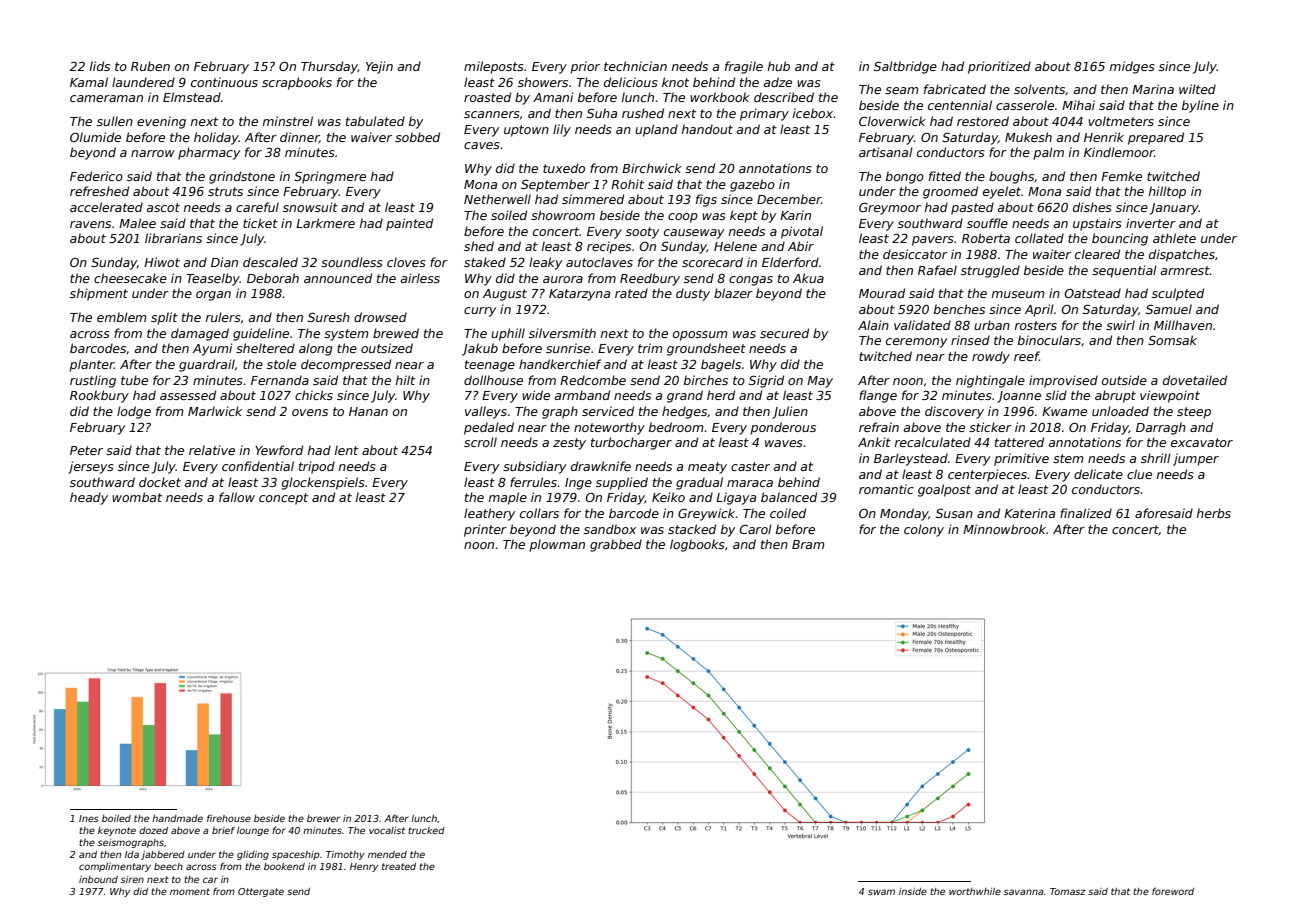 The width and height of the image is (1308, 924). Describe the element at coordinates (352, 262) in the image. I see `soundless` at that location.
